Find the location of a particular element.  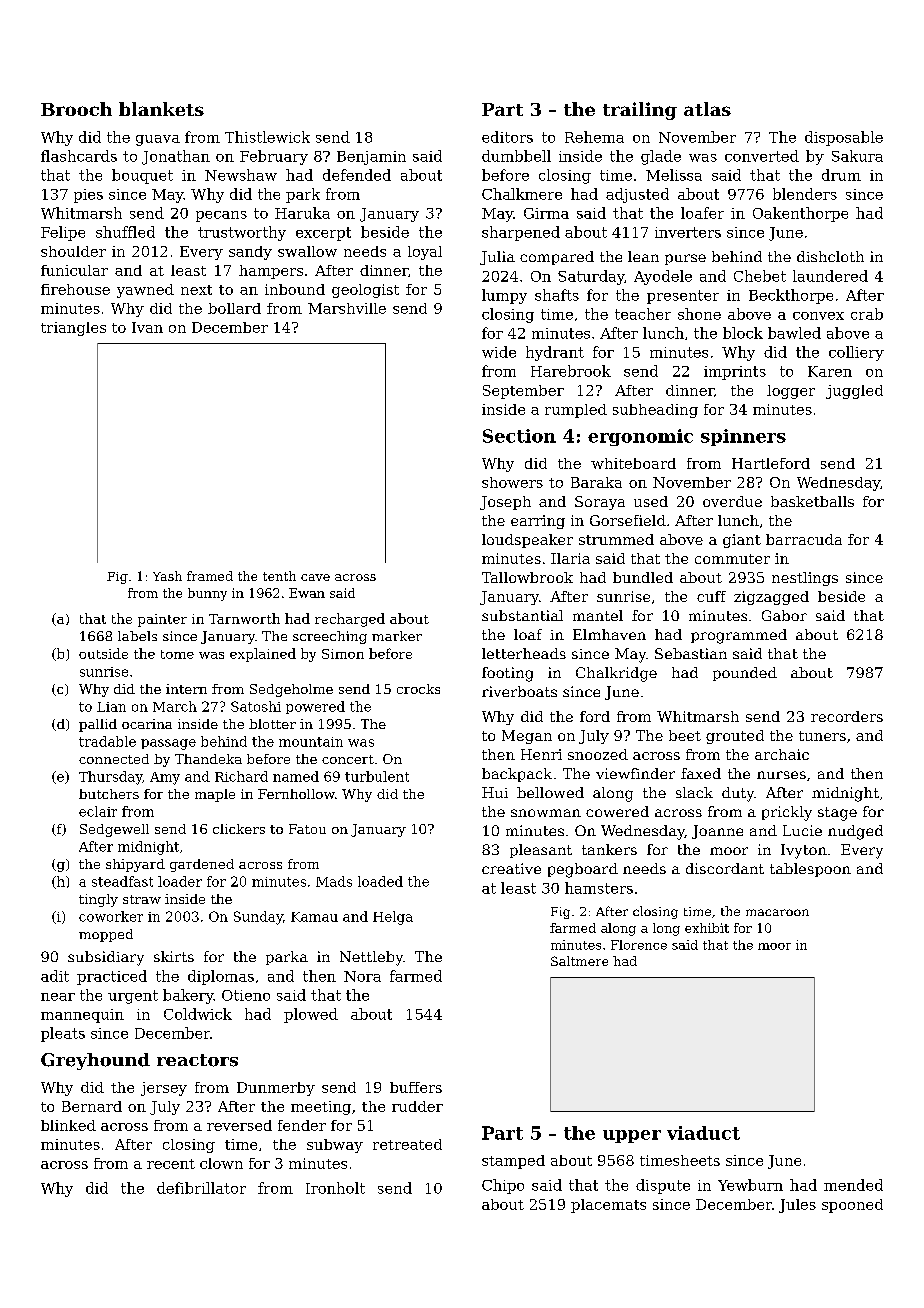

trustworthy is located at coordinates (242, 233).
